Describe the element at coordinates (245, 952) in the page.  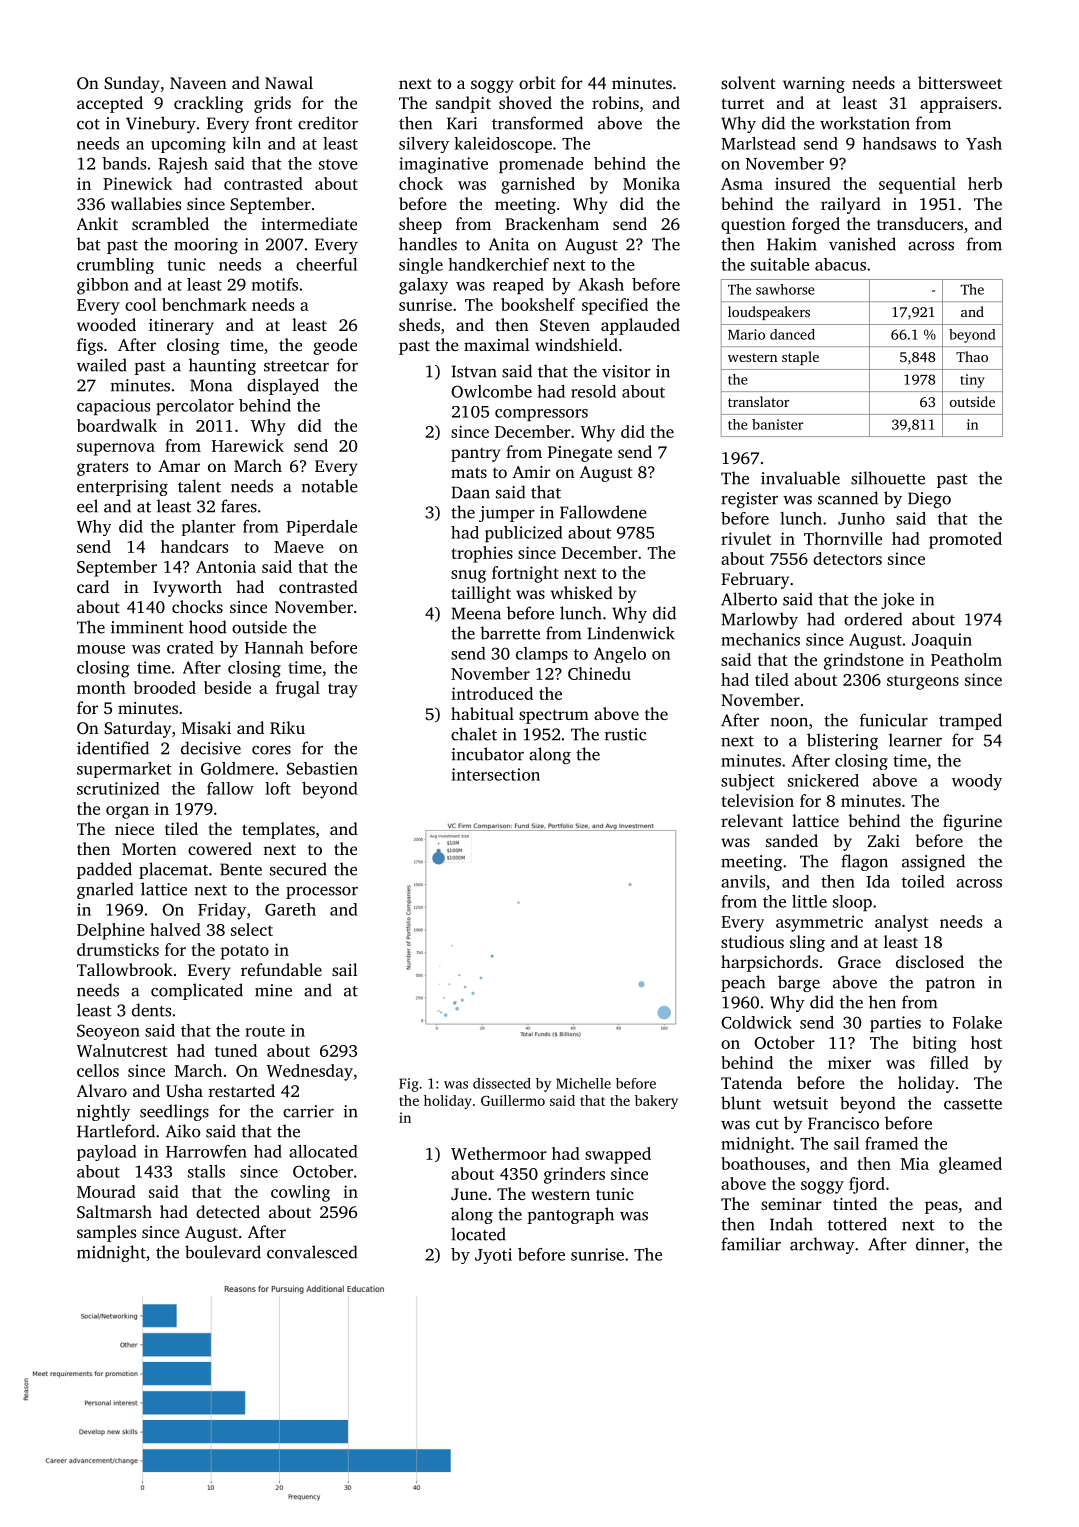
I see `potato` at that location.
